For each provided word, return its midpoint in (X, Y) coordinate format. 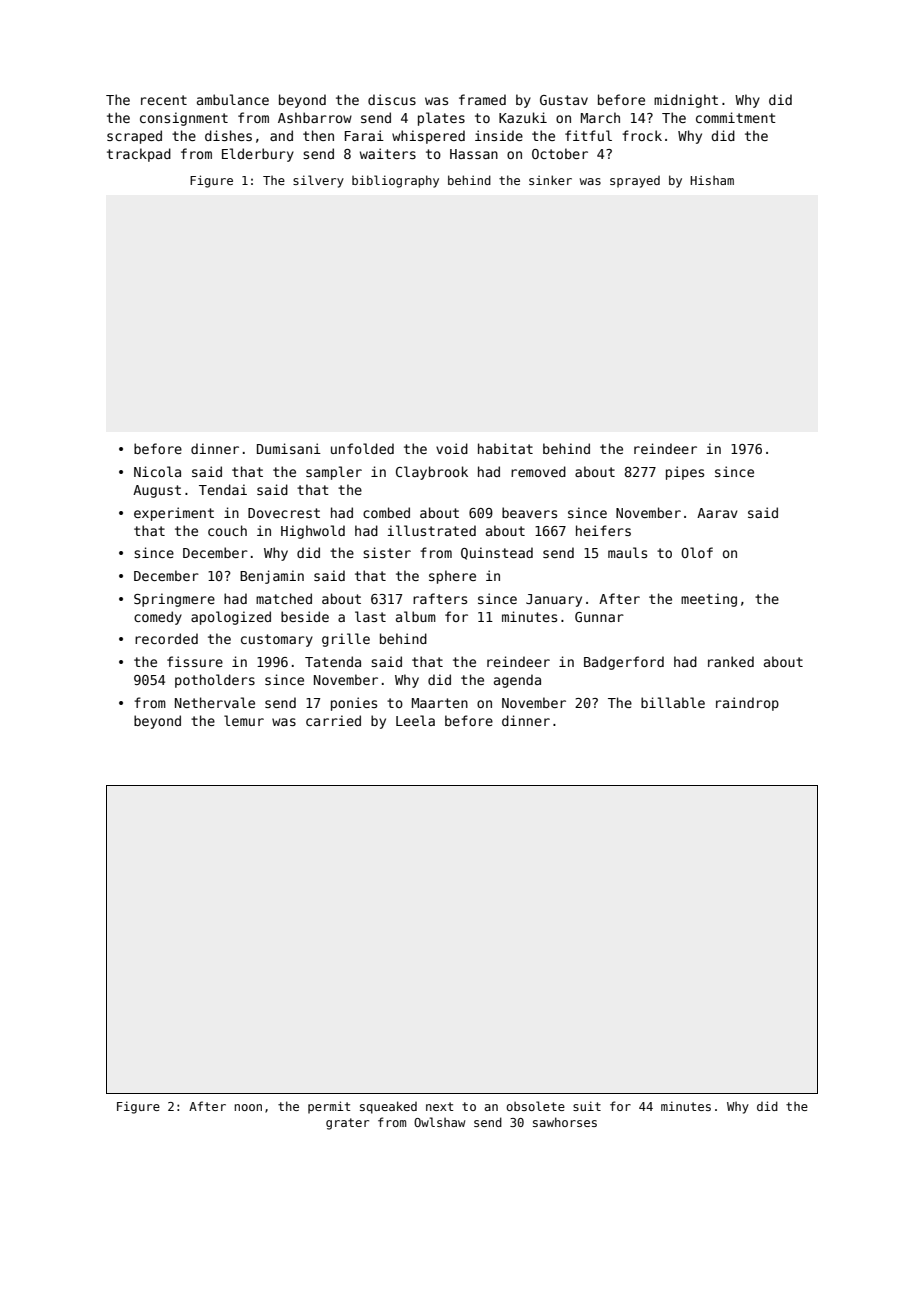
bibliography (395, 181)
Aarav (717, 513)
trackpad (139, 155)
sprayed (635, 182)
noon (248, 1107)
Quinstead (497, 553)
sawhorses (565, 1122)
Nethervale (215, 702)
